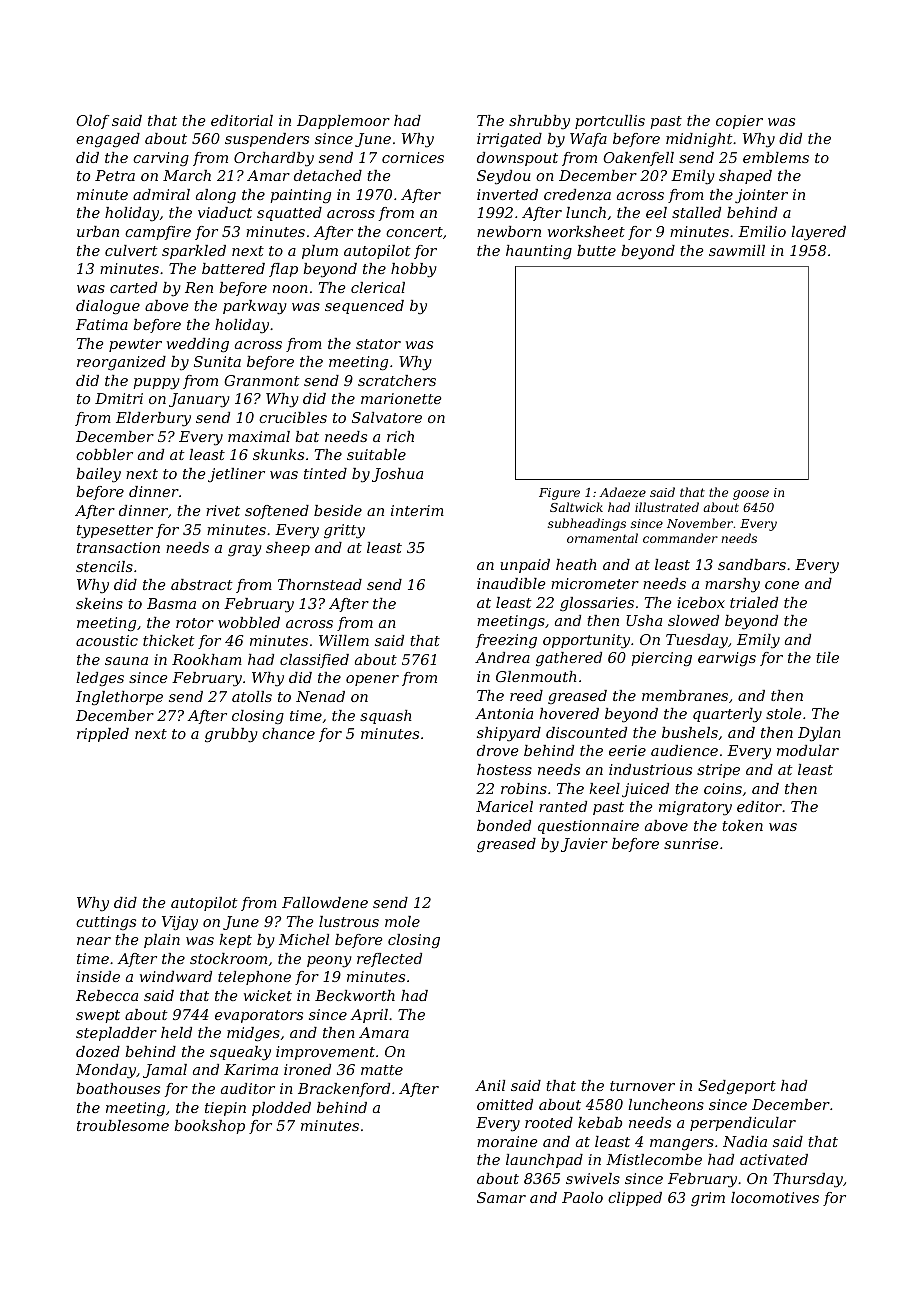  What do you see at coordinates (93, 122) in the page?
I see `Olof` at bounding box center [93, 122].
